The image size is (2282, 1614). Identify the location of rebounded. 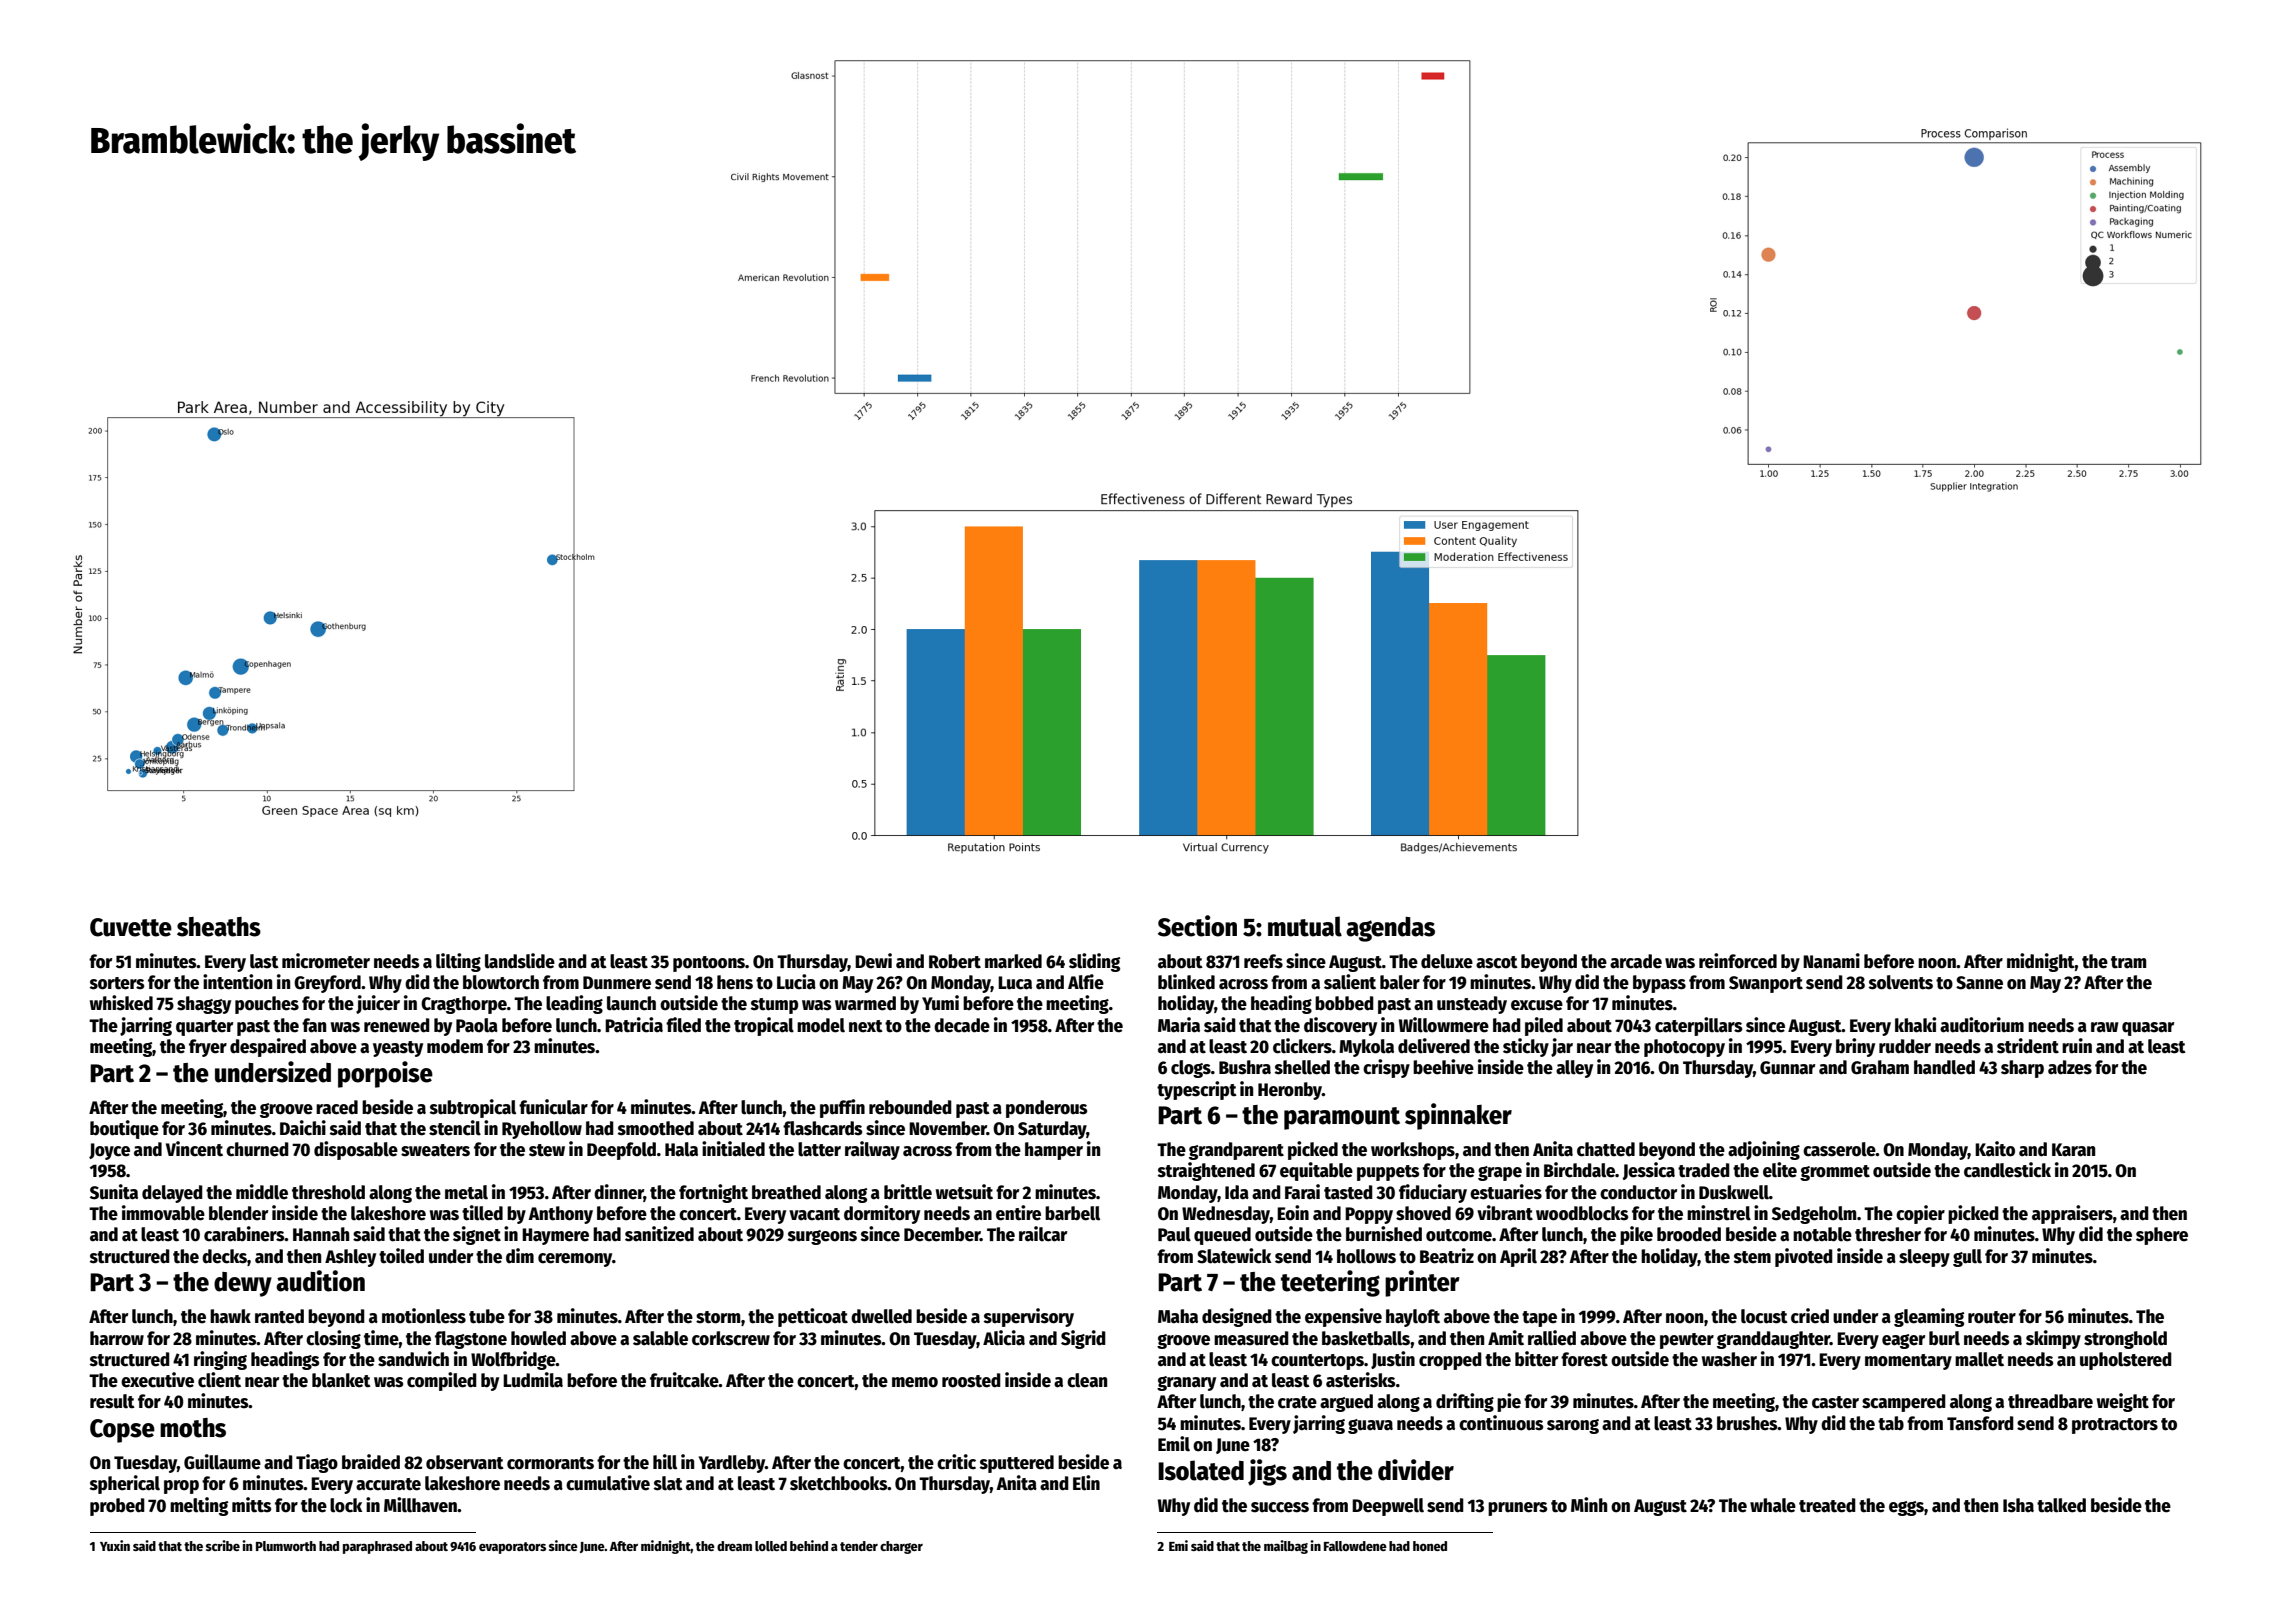
(910, 1107).
